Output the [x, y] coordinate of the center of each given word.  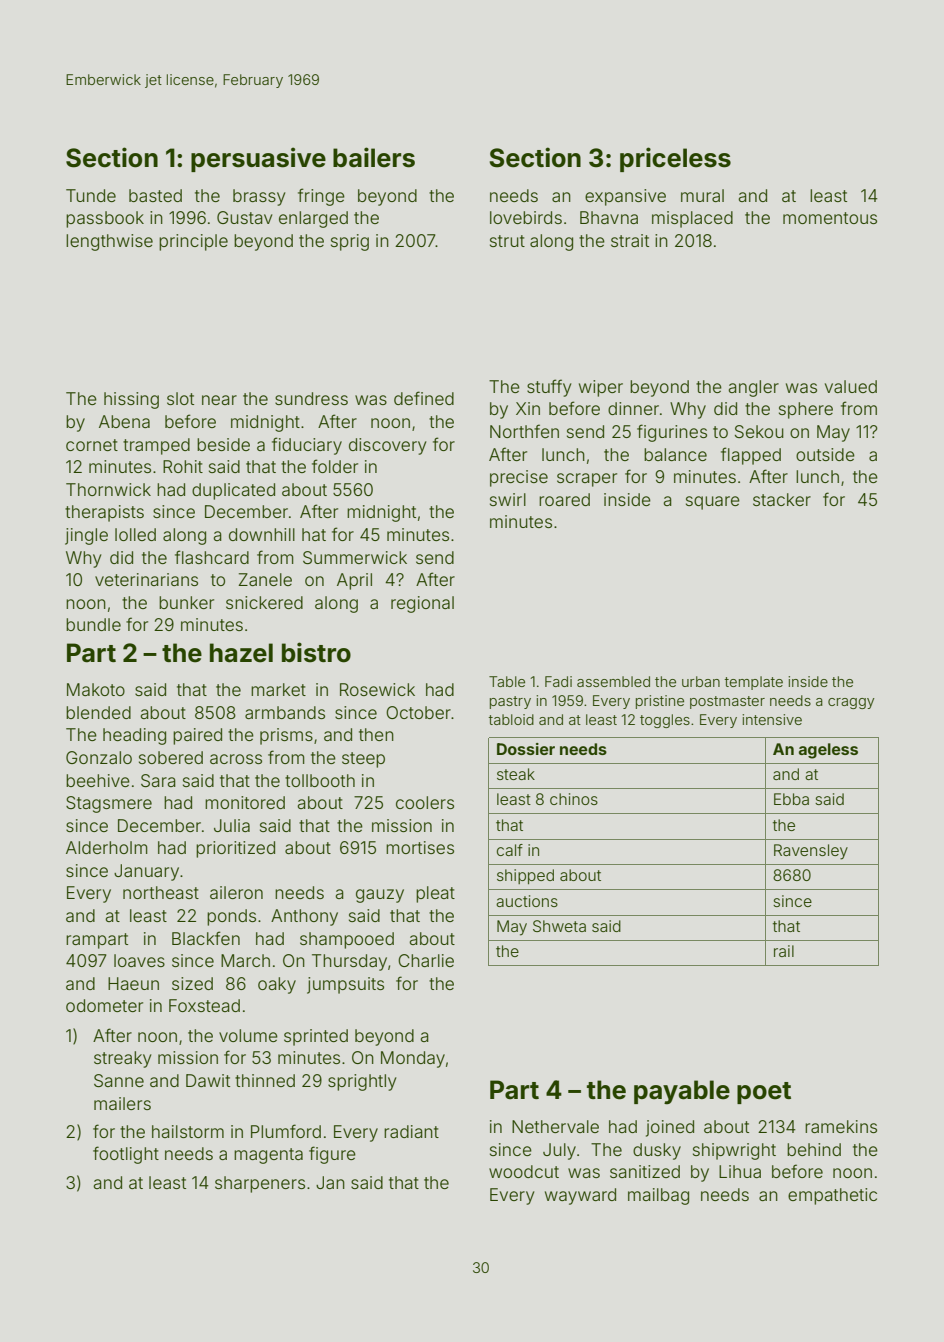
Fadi [558, 681]
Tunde [91, 195]
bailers [374, 157]
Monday [413, 1059]
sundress [311, 398]
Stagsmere [109, 804]
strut [507, 241]
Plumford [286, 1131]
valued [851, 386]
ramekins [841, 1126]
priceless [675, 159]
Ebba [791, 799]
